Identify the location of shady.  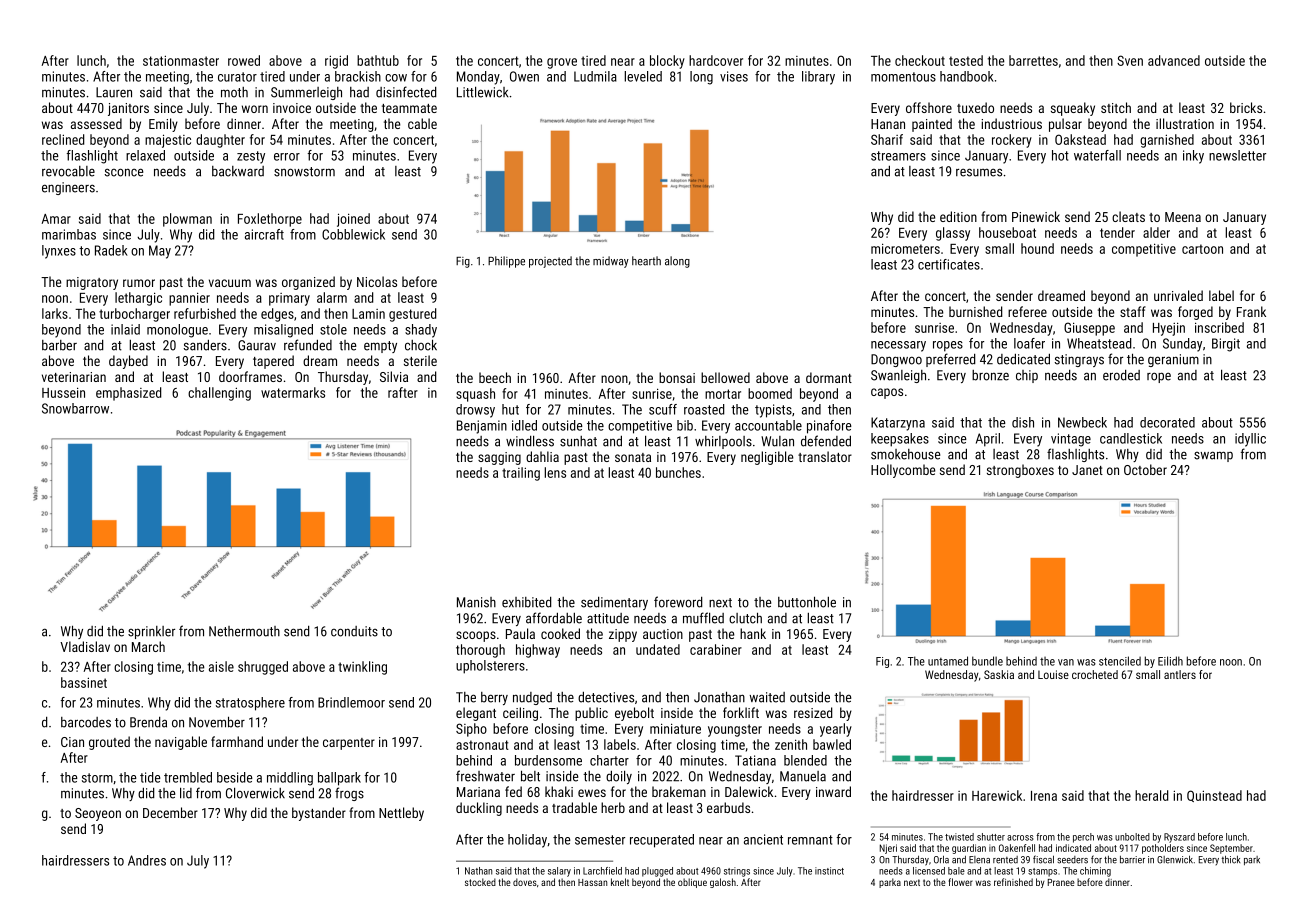
(421, 331).
